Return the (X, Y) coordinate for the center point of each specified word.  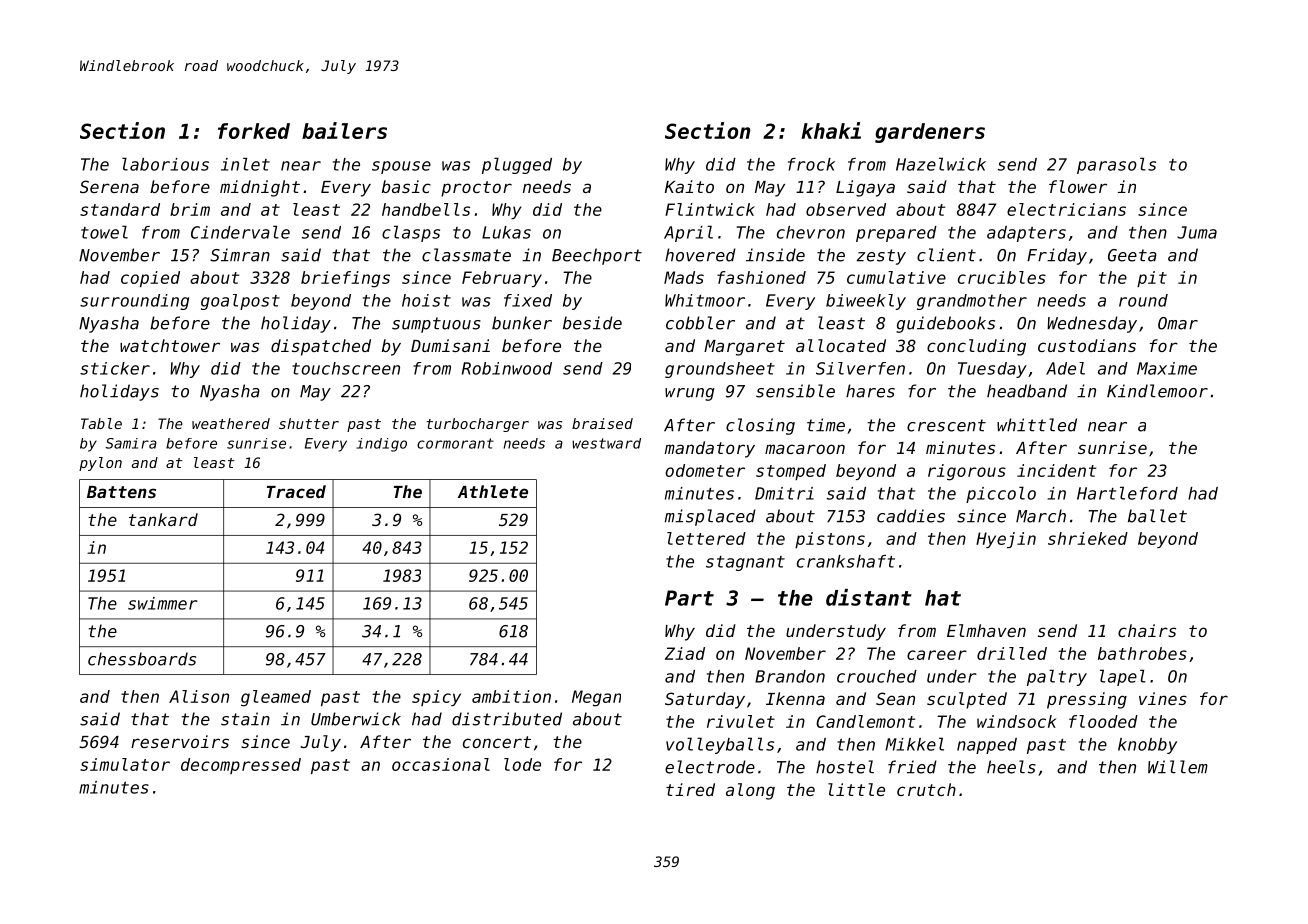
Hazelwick (941, 164)
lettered (706, 538)
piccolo (1001, 494)
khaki (831, 130)
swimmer (163, 603)
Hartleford (1127, 493)
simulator (125, 764)
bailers (344, 130)
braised (602, 423)
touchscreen (346, 368)
